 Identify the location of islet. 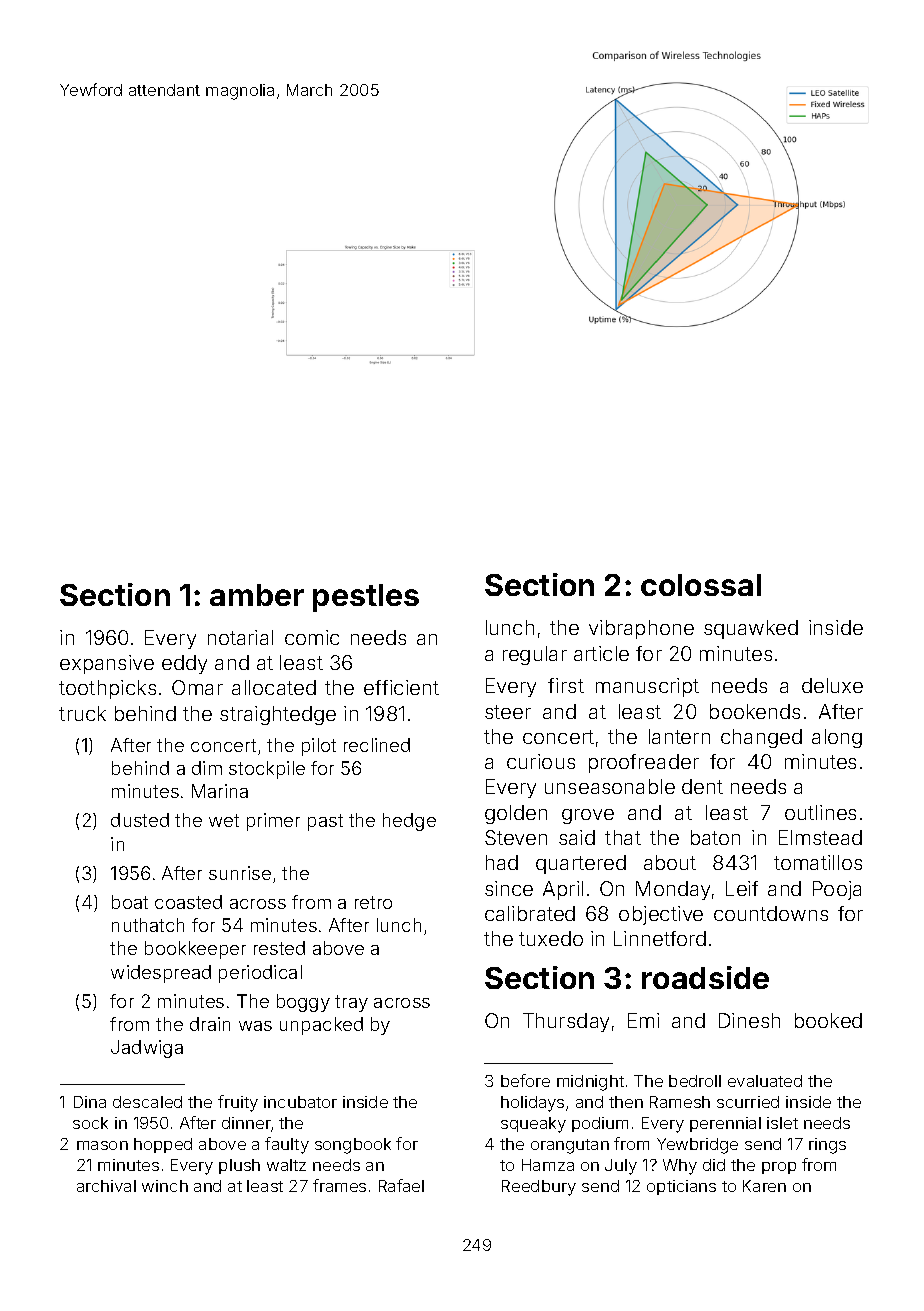
(782, 1123).
